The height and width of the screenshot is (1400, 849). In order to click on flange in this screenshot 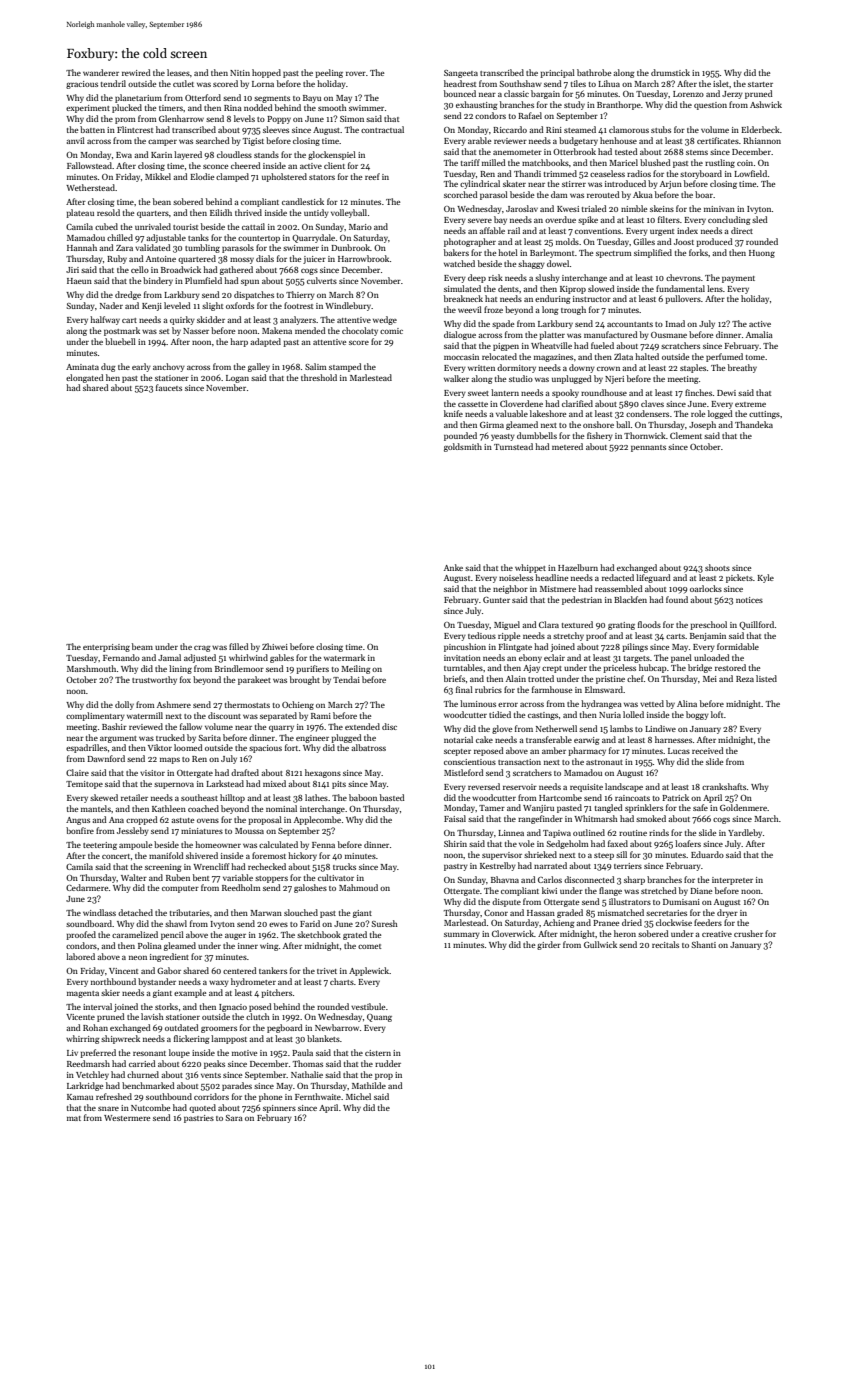, I will do `click(610, 891)`.
